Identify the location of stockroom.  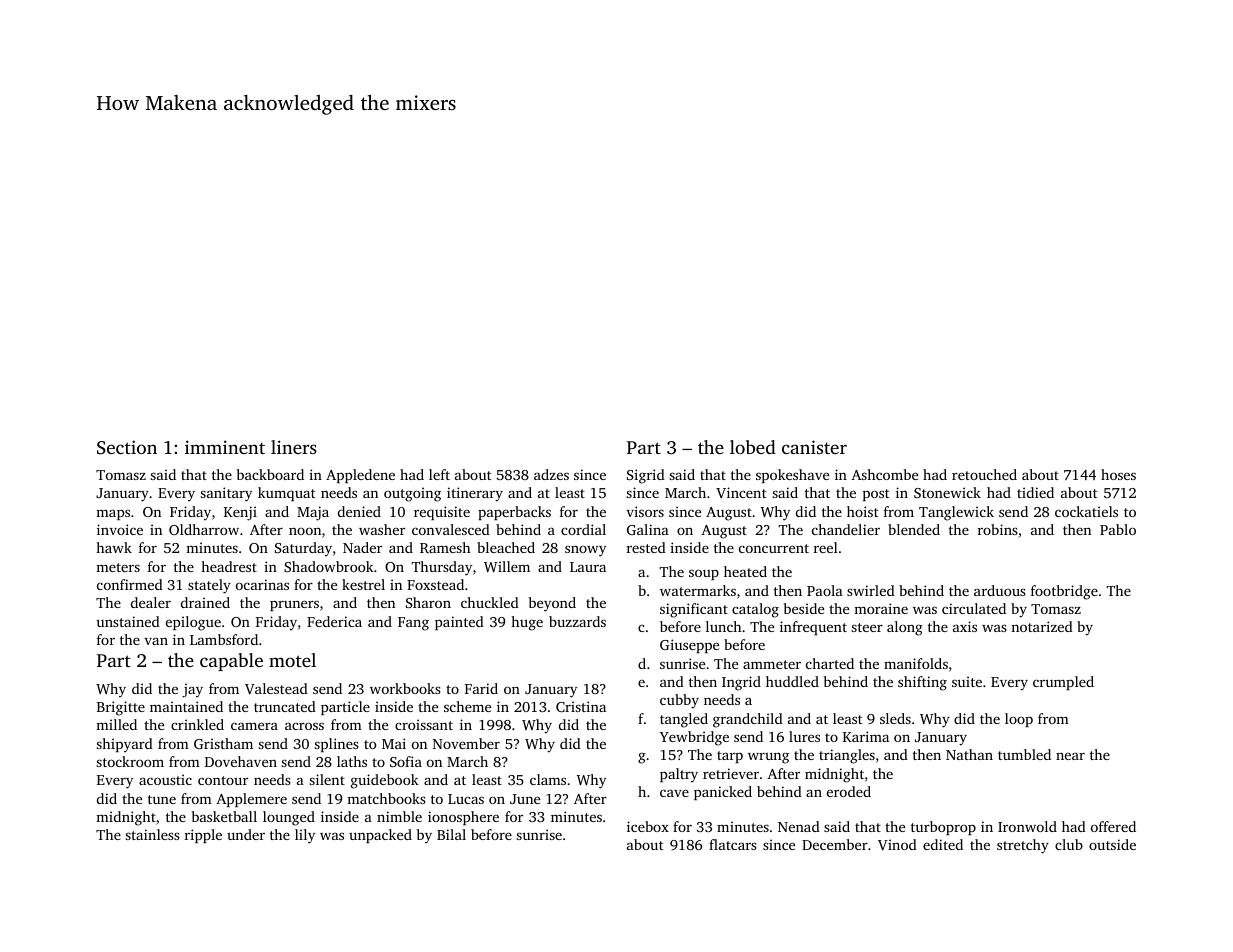
(130, 761).
